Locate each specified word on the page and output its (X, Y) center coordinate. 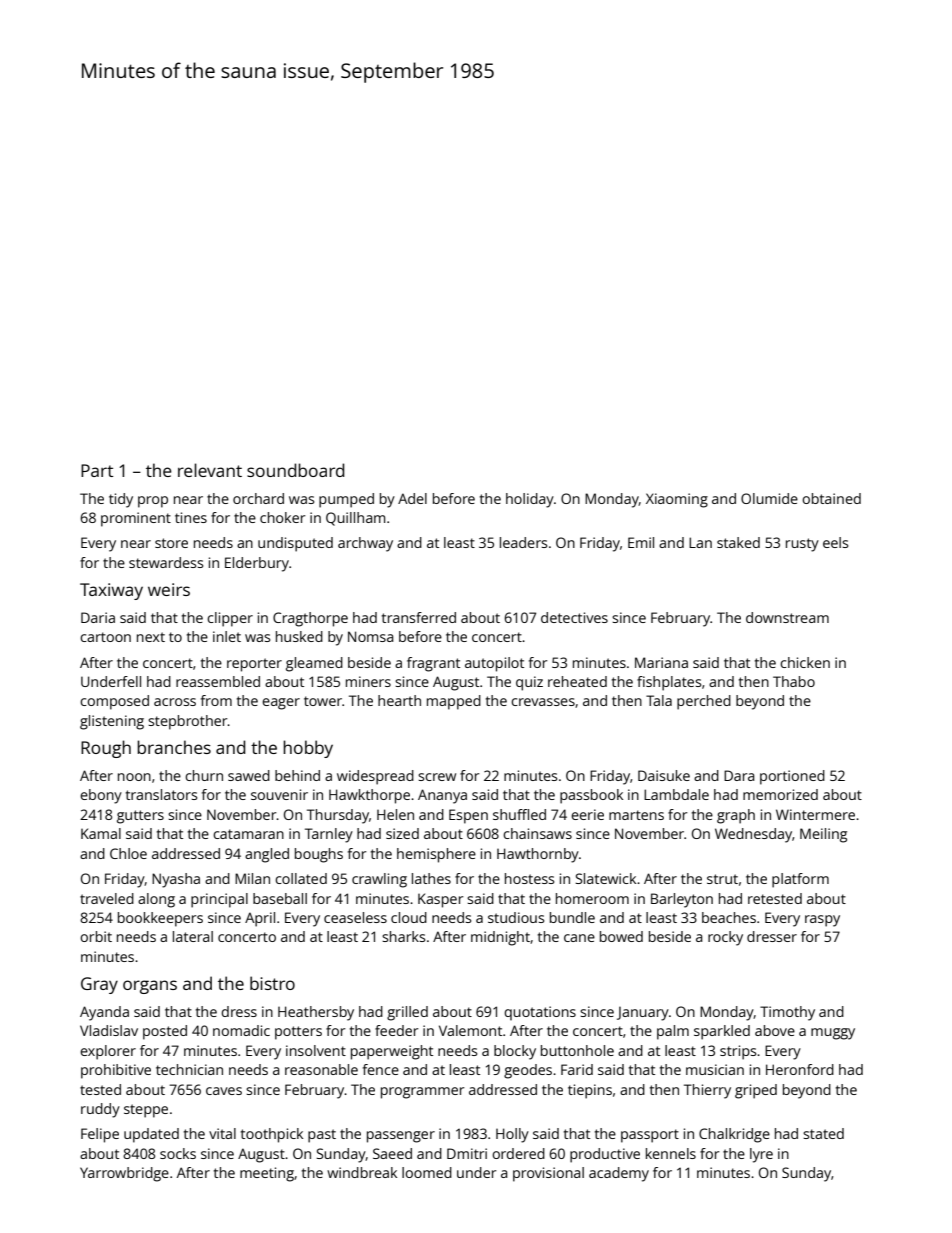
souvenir (279, 794)
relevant (210, 470)
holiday (530, 500)
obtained (831, 498)
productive (605, 1155)
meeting (267, 1174)
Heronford (800, 1069)
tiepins (590, 1091)
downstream (787, 617)
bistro (272, 983)
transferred (419, 617)
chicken (805, 662)
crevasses (543, 702)
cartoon (105, 637)
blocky (515, 1052)
